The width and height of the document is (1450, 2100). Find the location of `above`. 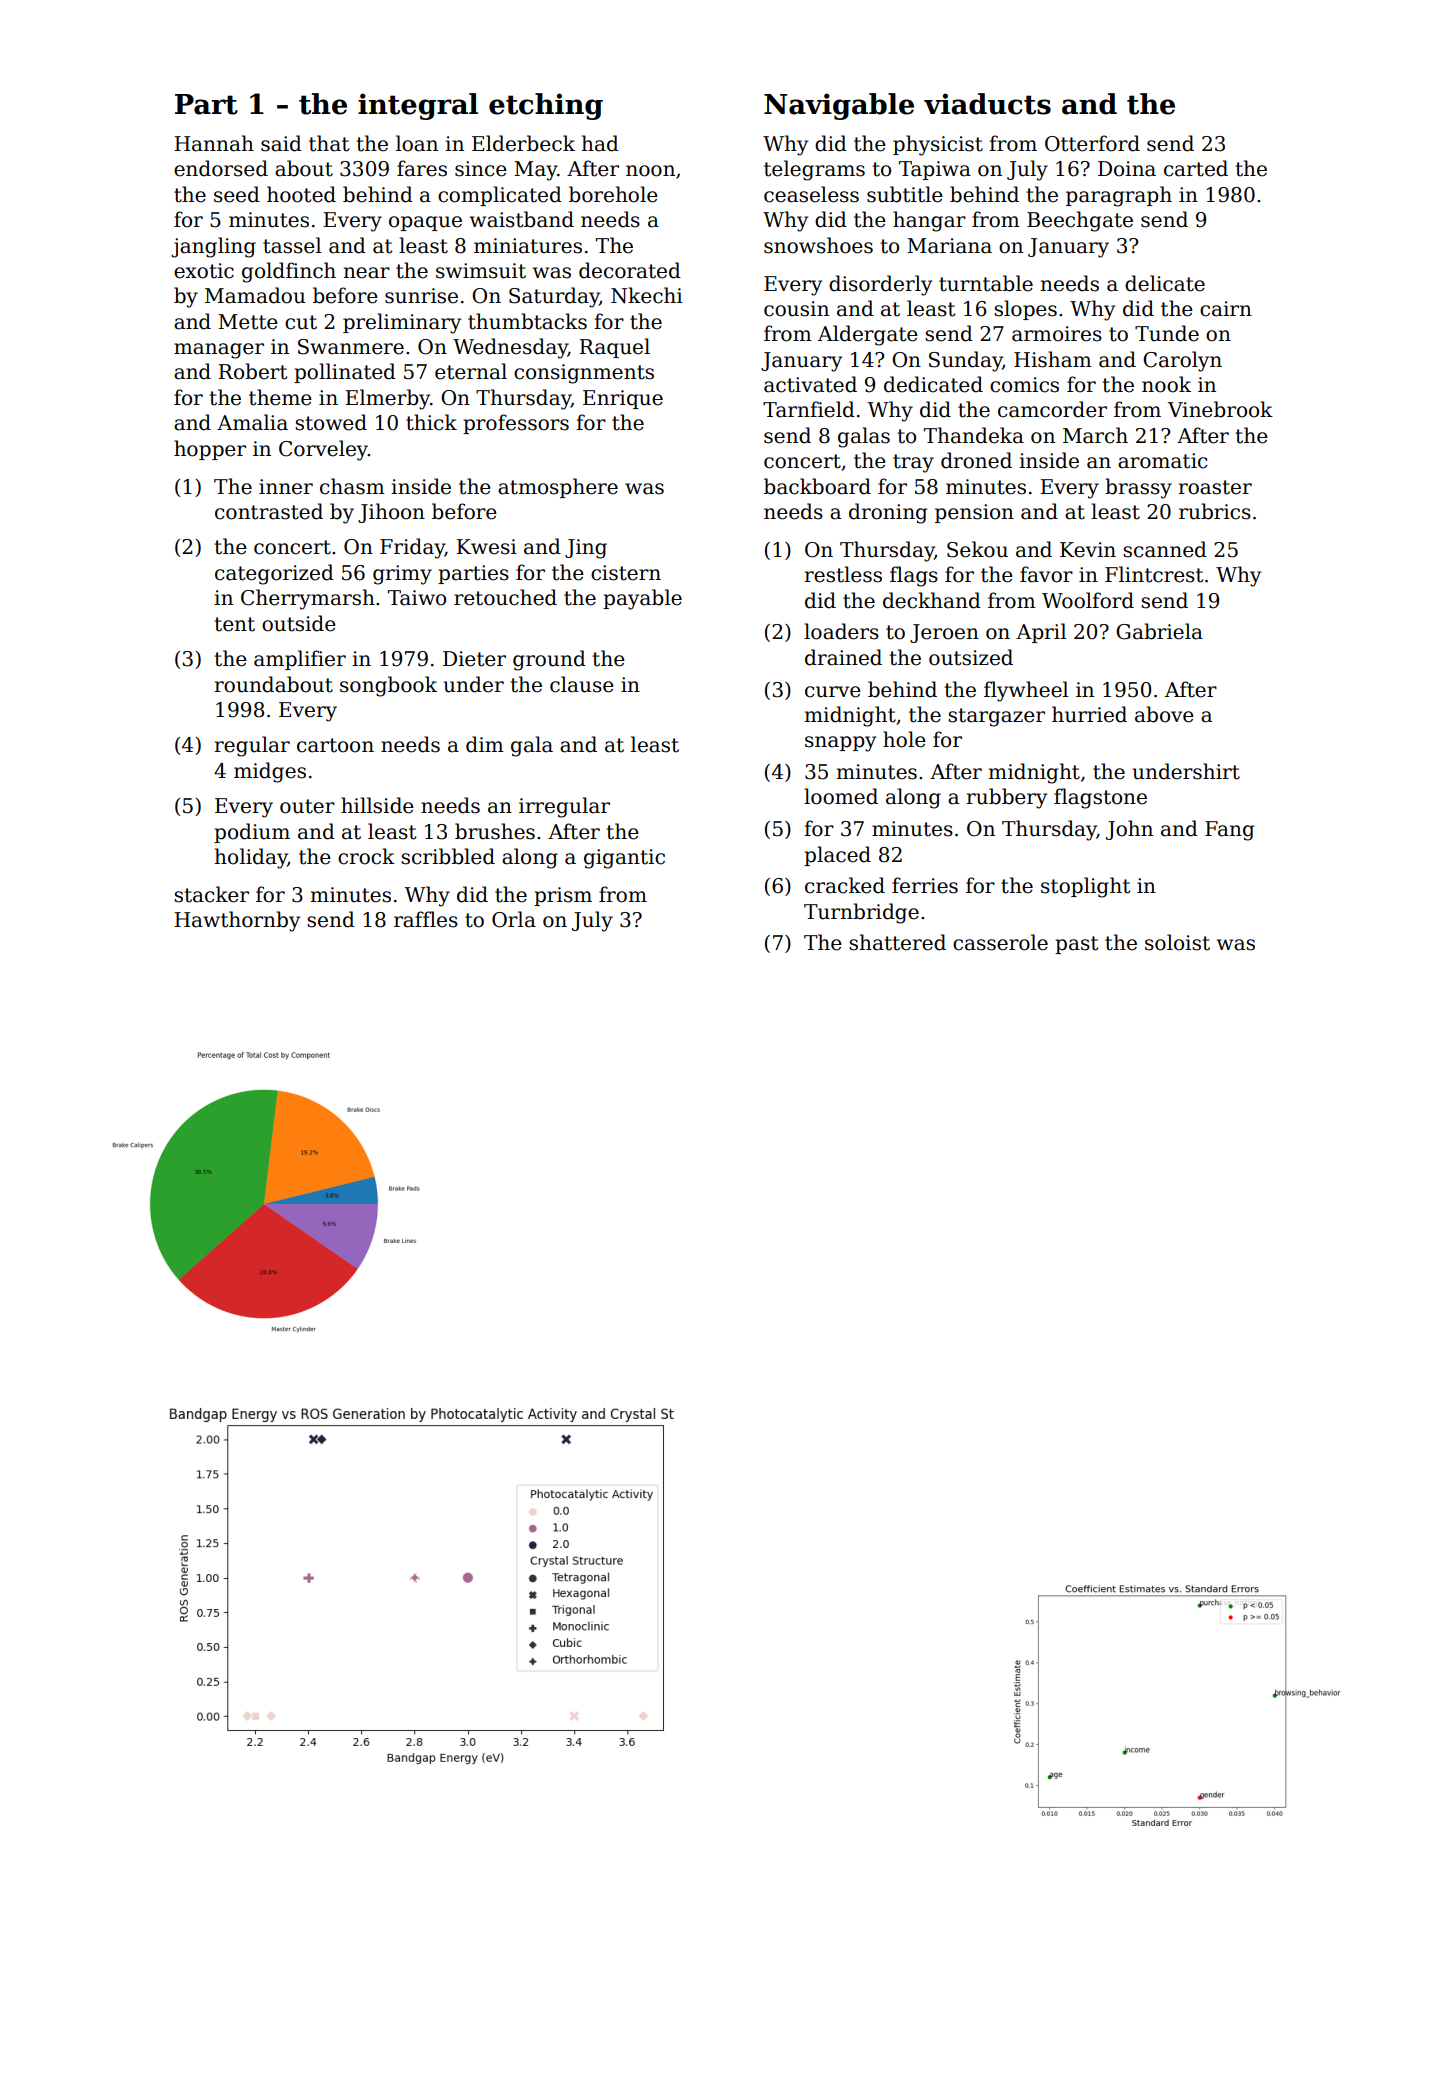

above is located at coordinates (1164, 714).
